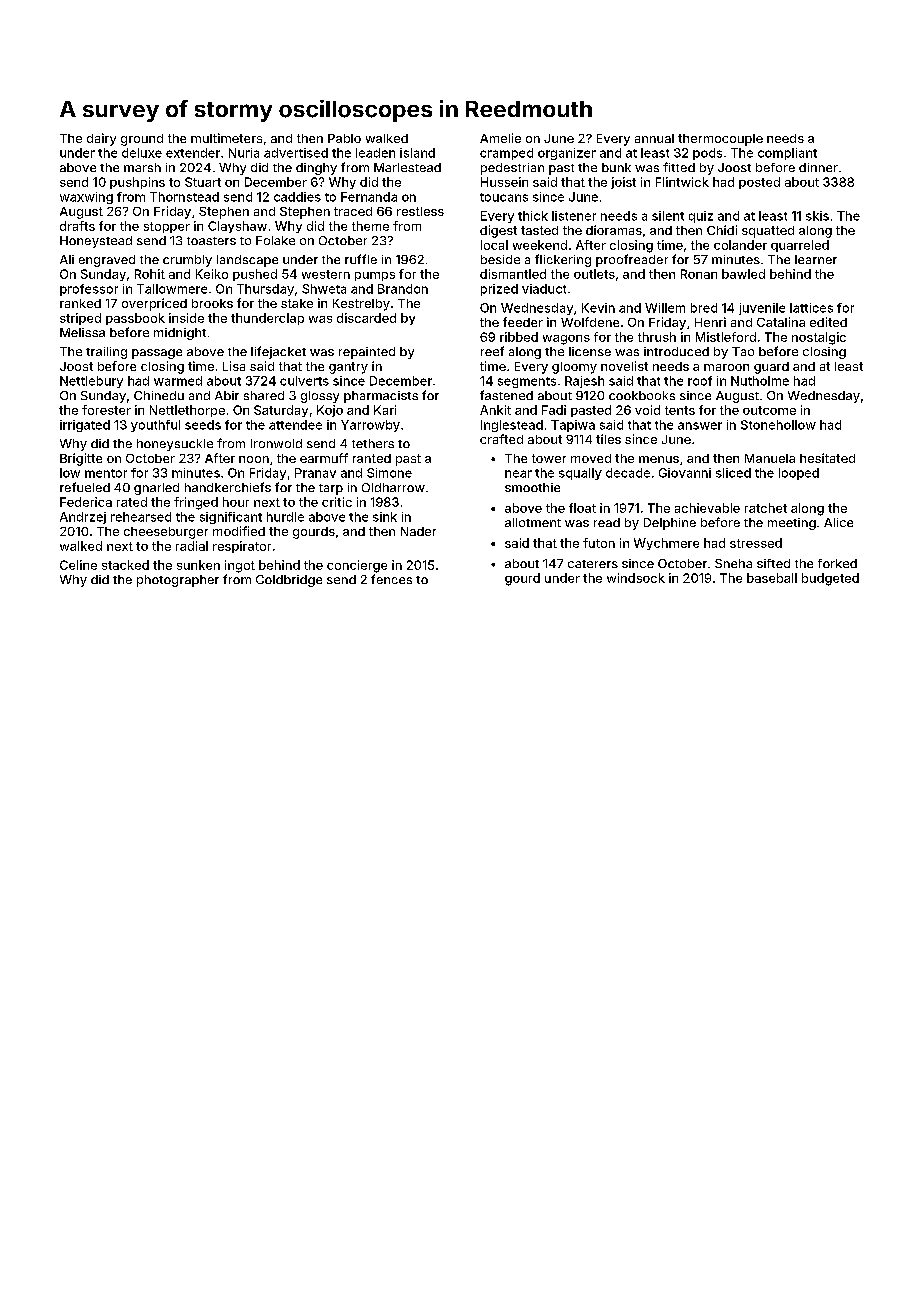 This image has width=924, height=1308. What do you see at coordinates (500, 138) in the image?
I see `Amelie` at bounding box center [500, 138].
